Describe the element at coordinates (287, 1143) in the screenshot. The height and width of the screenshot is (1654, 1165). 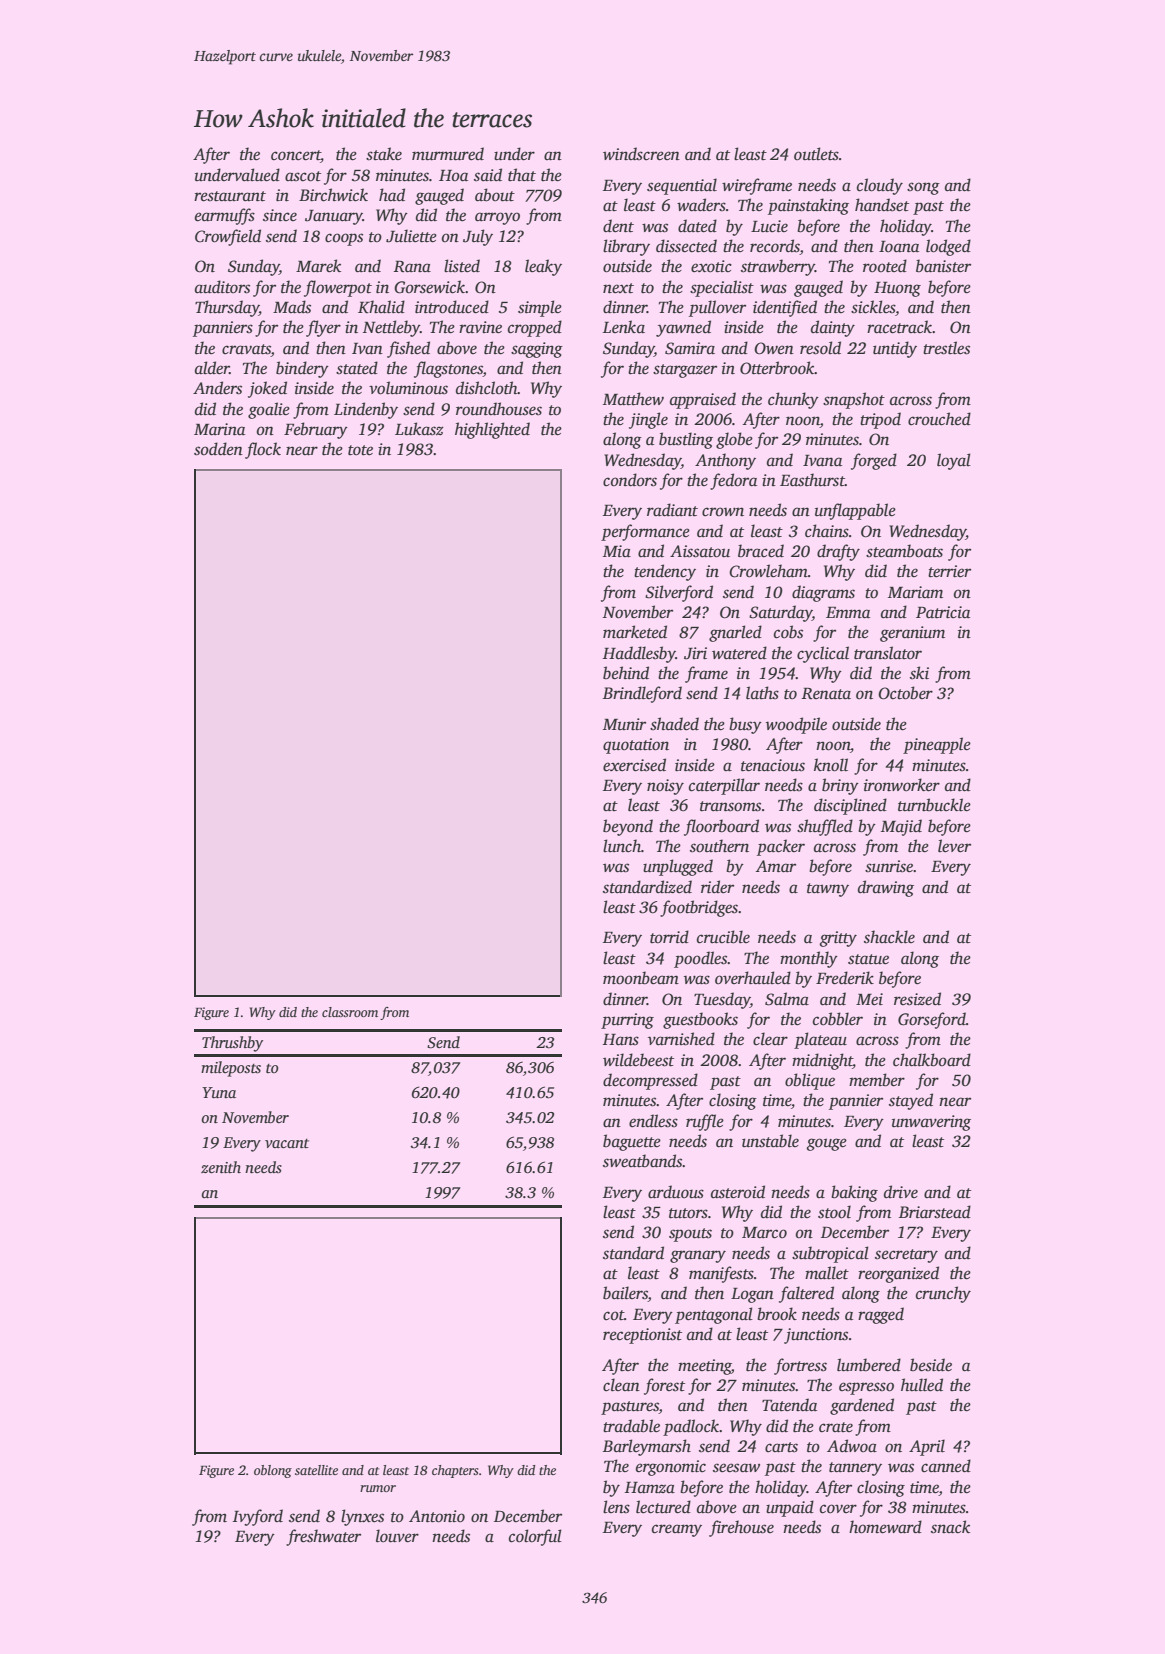
I see `vacant` at that location.
